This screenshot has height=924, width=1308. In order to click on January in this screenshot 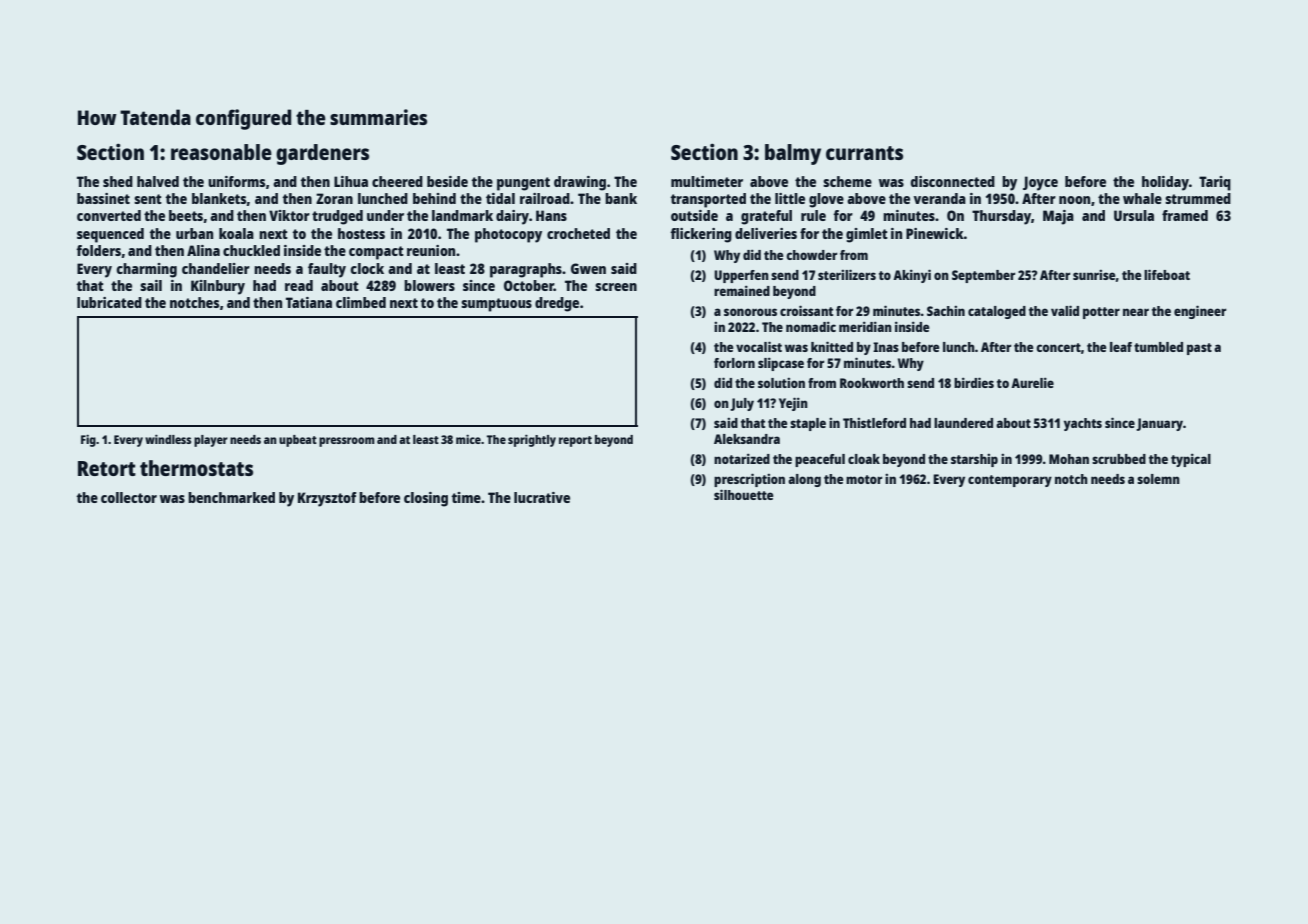, I will do `click(1159, 424)`.
